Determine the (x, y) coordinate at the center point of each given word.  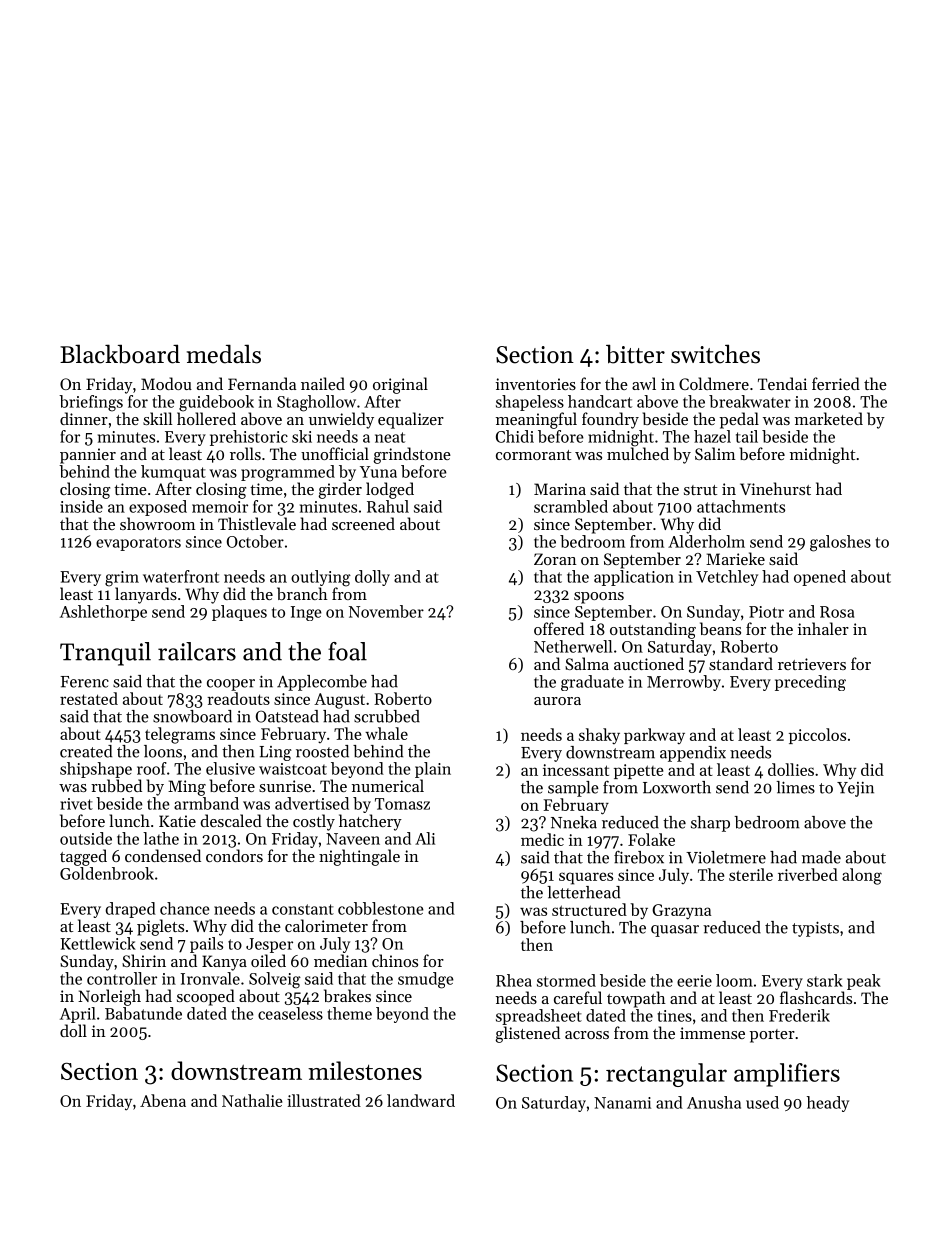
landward (421, 1100)
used (762, 1102)
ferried (836, 383)
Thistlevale (257, 523)
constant (303, 909)
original (400, 385)
